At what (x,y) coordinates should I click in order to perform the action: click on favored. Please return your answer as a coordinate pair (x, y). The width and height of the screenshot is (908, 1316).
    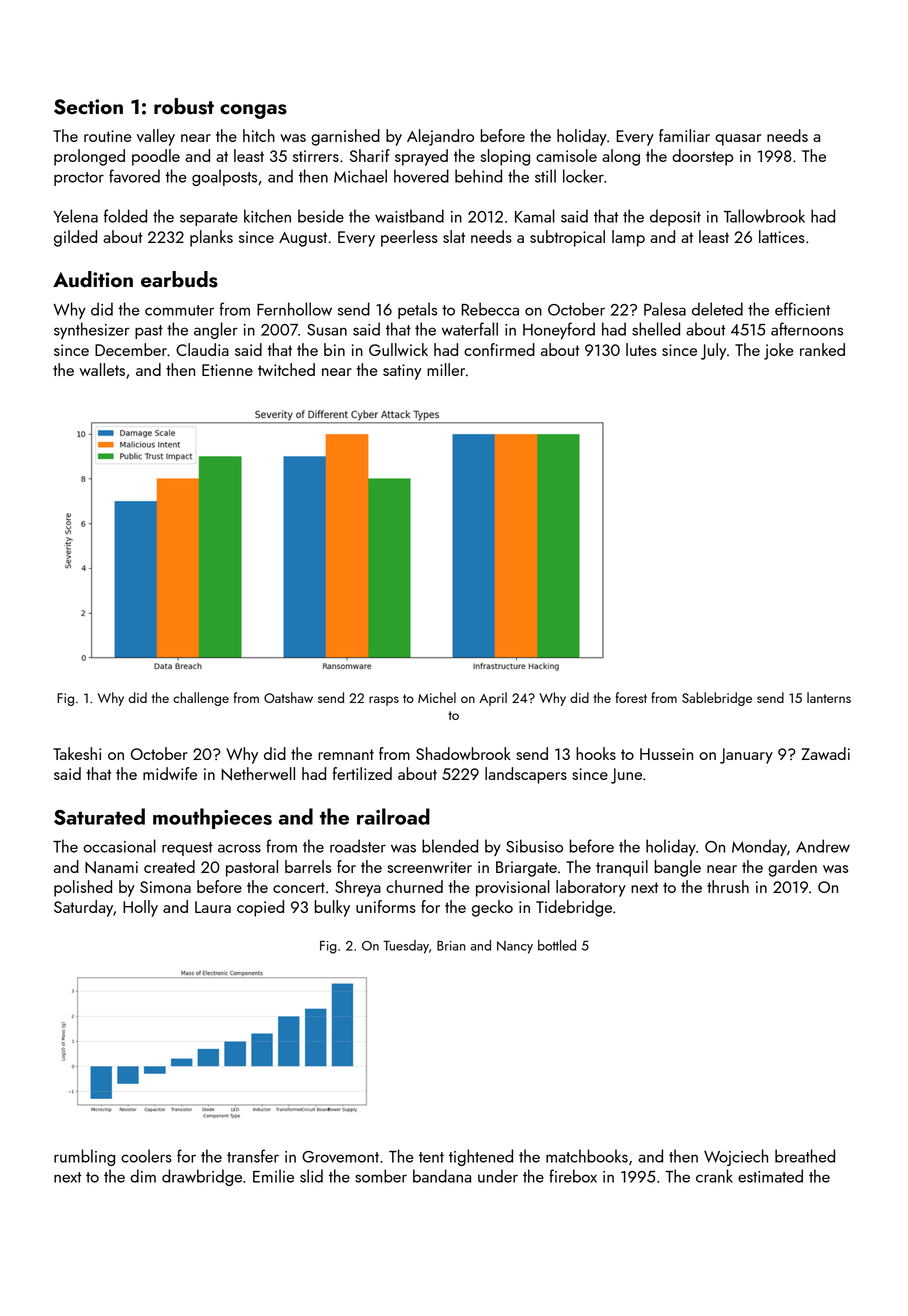
    Looking at the image, I should click on (134, 176).
